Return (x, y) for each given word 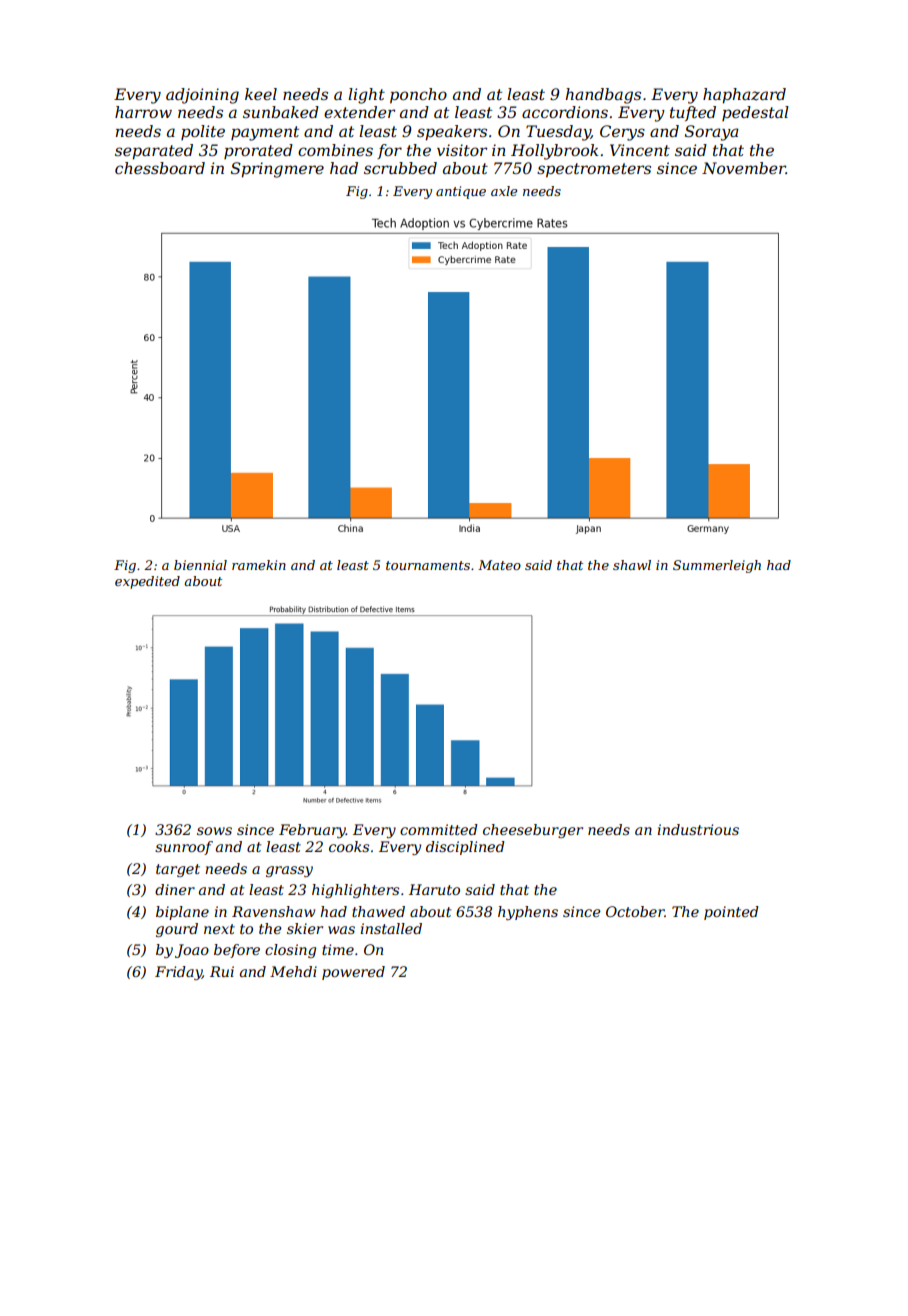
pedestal (755, 113)
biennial (200, 565)
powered (353, 973)
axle (504, 191)
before (237, 951)
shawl (632, 565)
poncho (418, 96)
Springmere (277, 170)
